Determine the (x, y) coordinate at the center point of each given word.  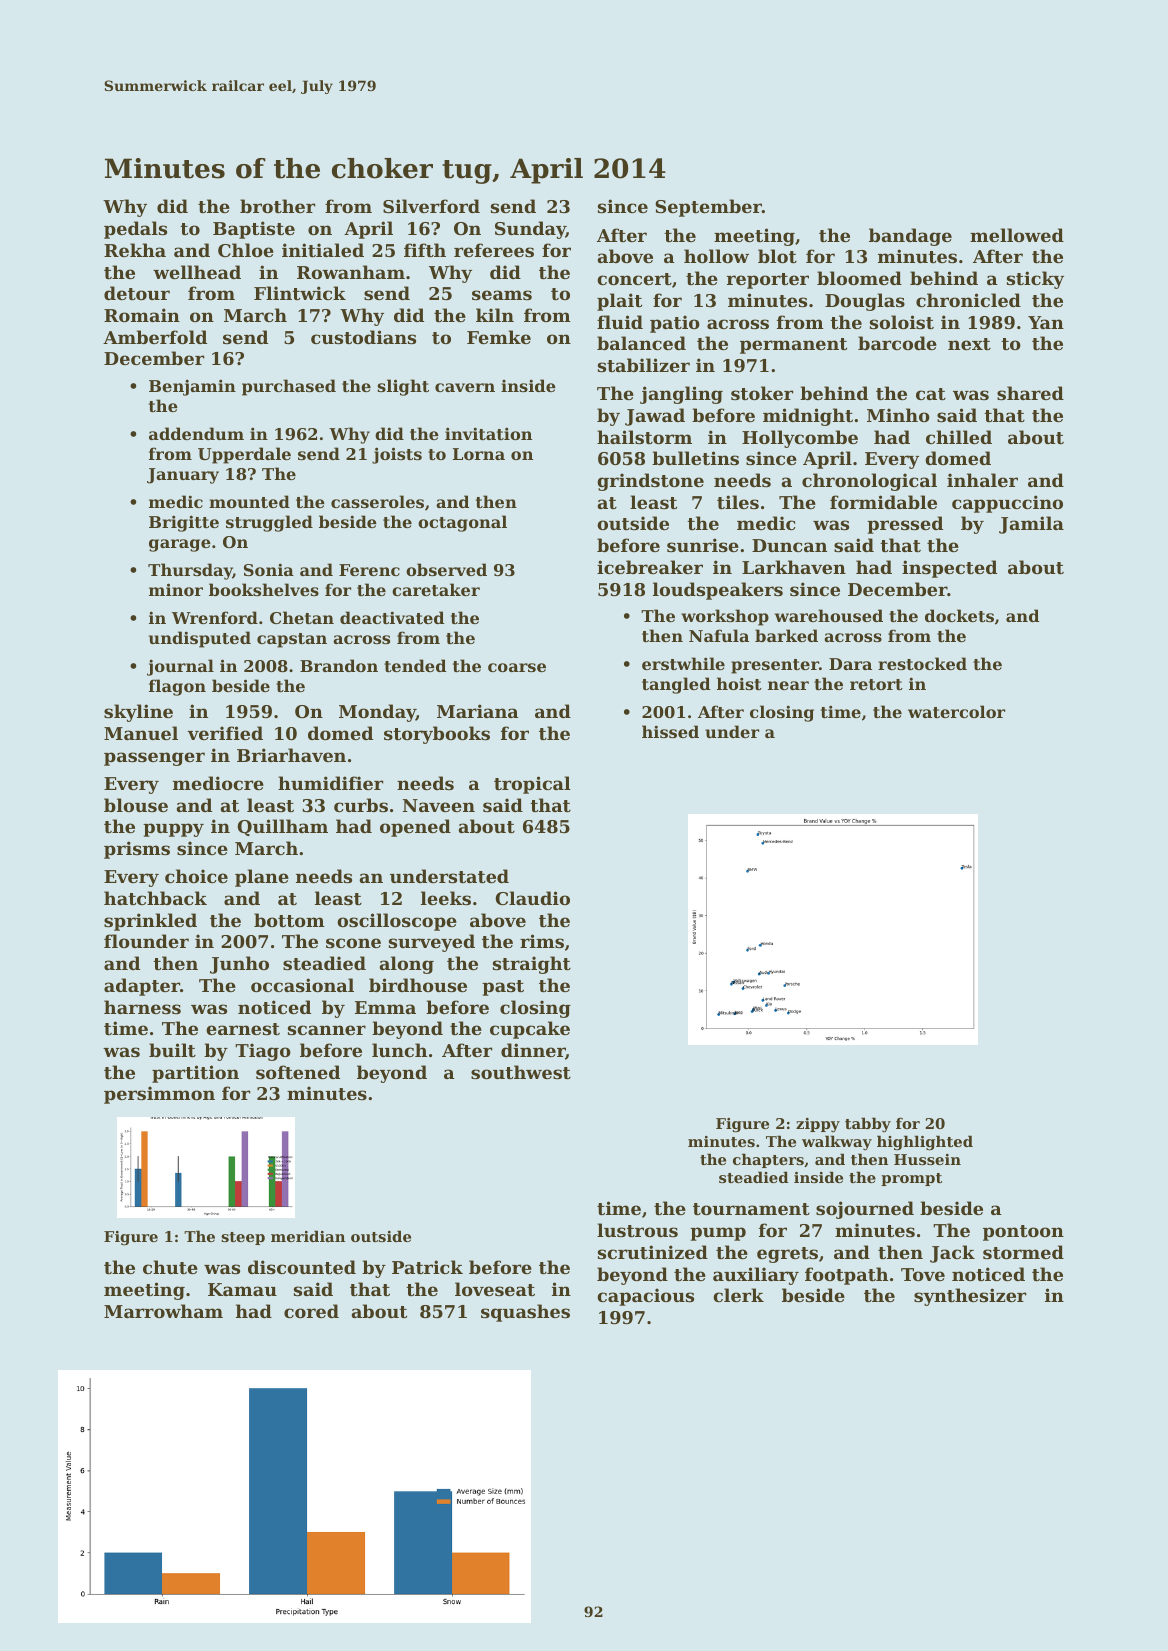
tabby (868, 1125)
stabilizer (644, 365)
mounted (249, 501)
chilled (959, 437)
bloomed (859, 278)
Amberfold (155, 337)
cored (311, 1311)
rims (542, 941)
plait (619, 302)
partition (195, 1074)
